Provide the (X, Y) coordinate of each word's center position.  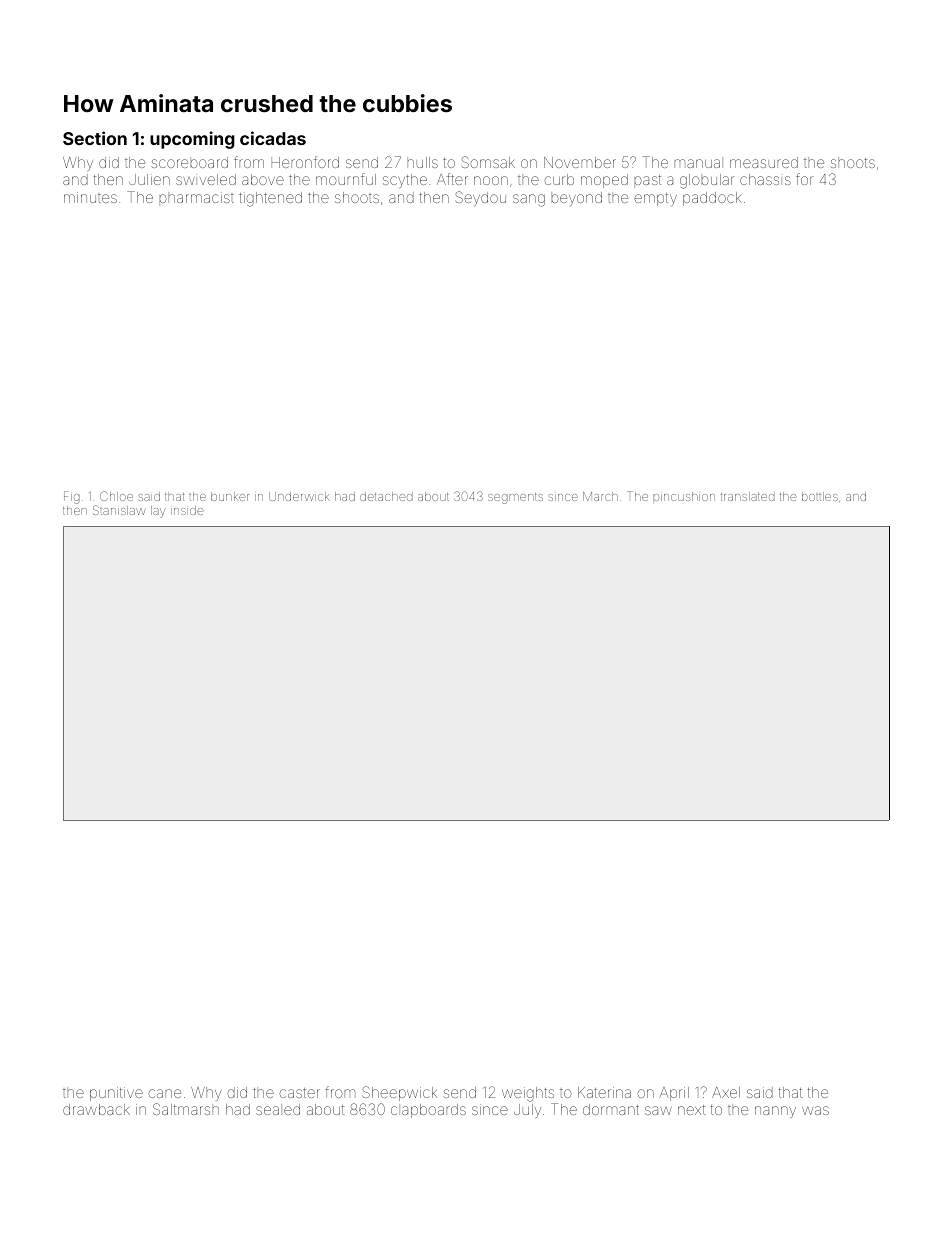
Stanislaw (119, 510)
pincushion (684, 497)
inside (187, 510)
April (674, 1094)
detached (386, 496)
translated (748, 496)
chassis (765, 179)
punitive (116, 1094)
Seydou (480, 198)
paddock (712, 199)
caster (299, 1093)
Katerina (604, 1092)
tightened (270, 199)
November (580, 162)
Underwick (299, 496)
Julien (149, 179)
